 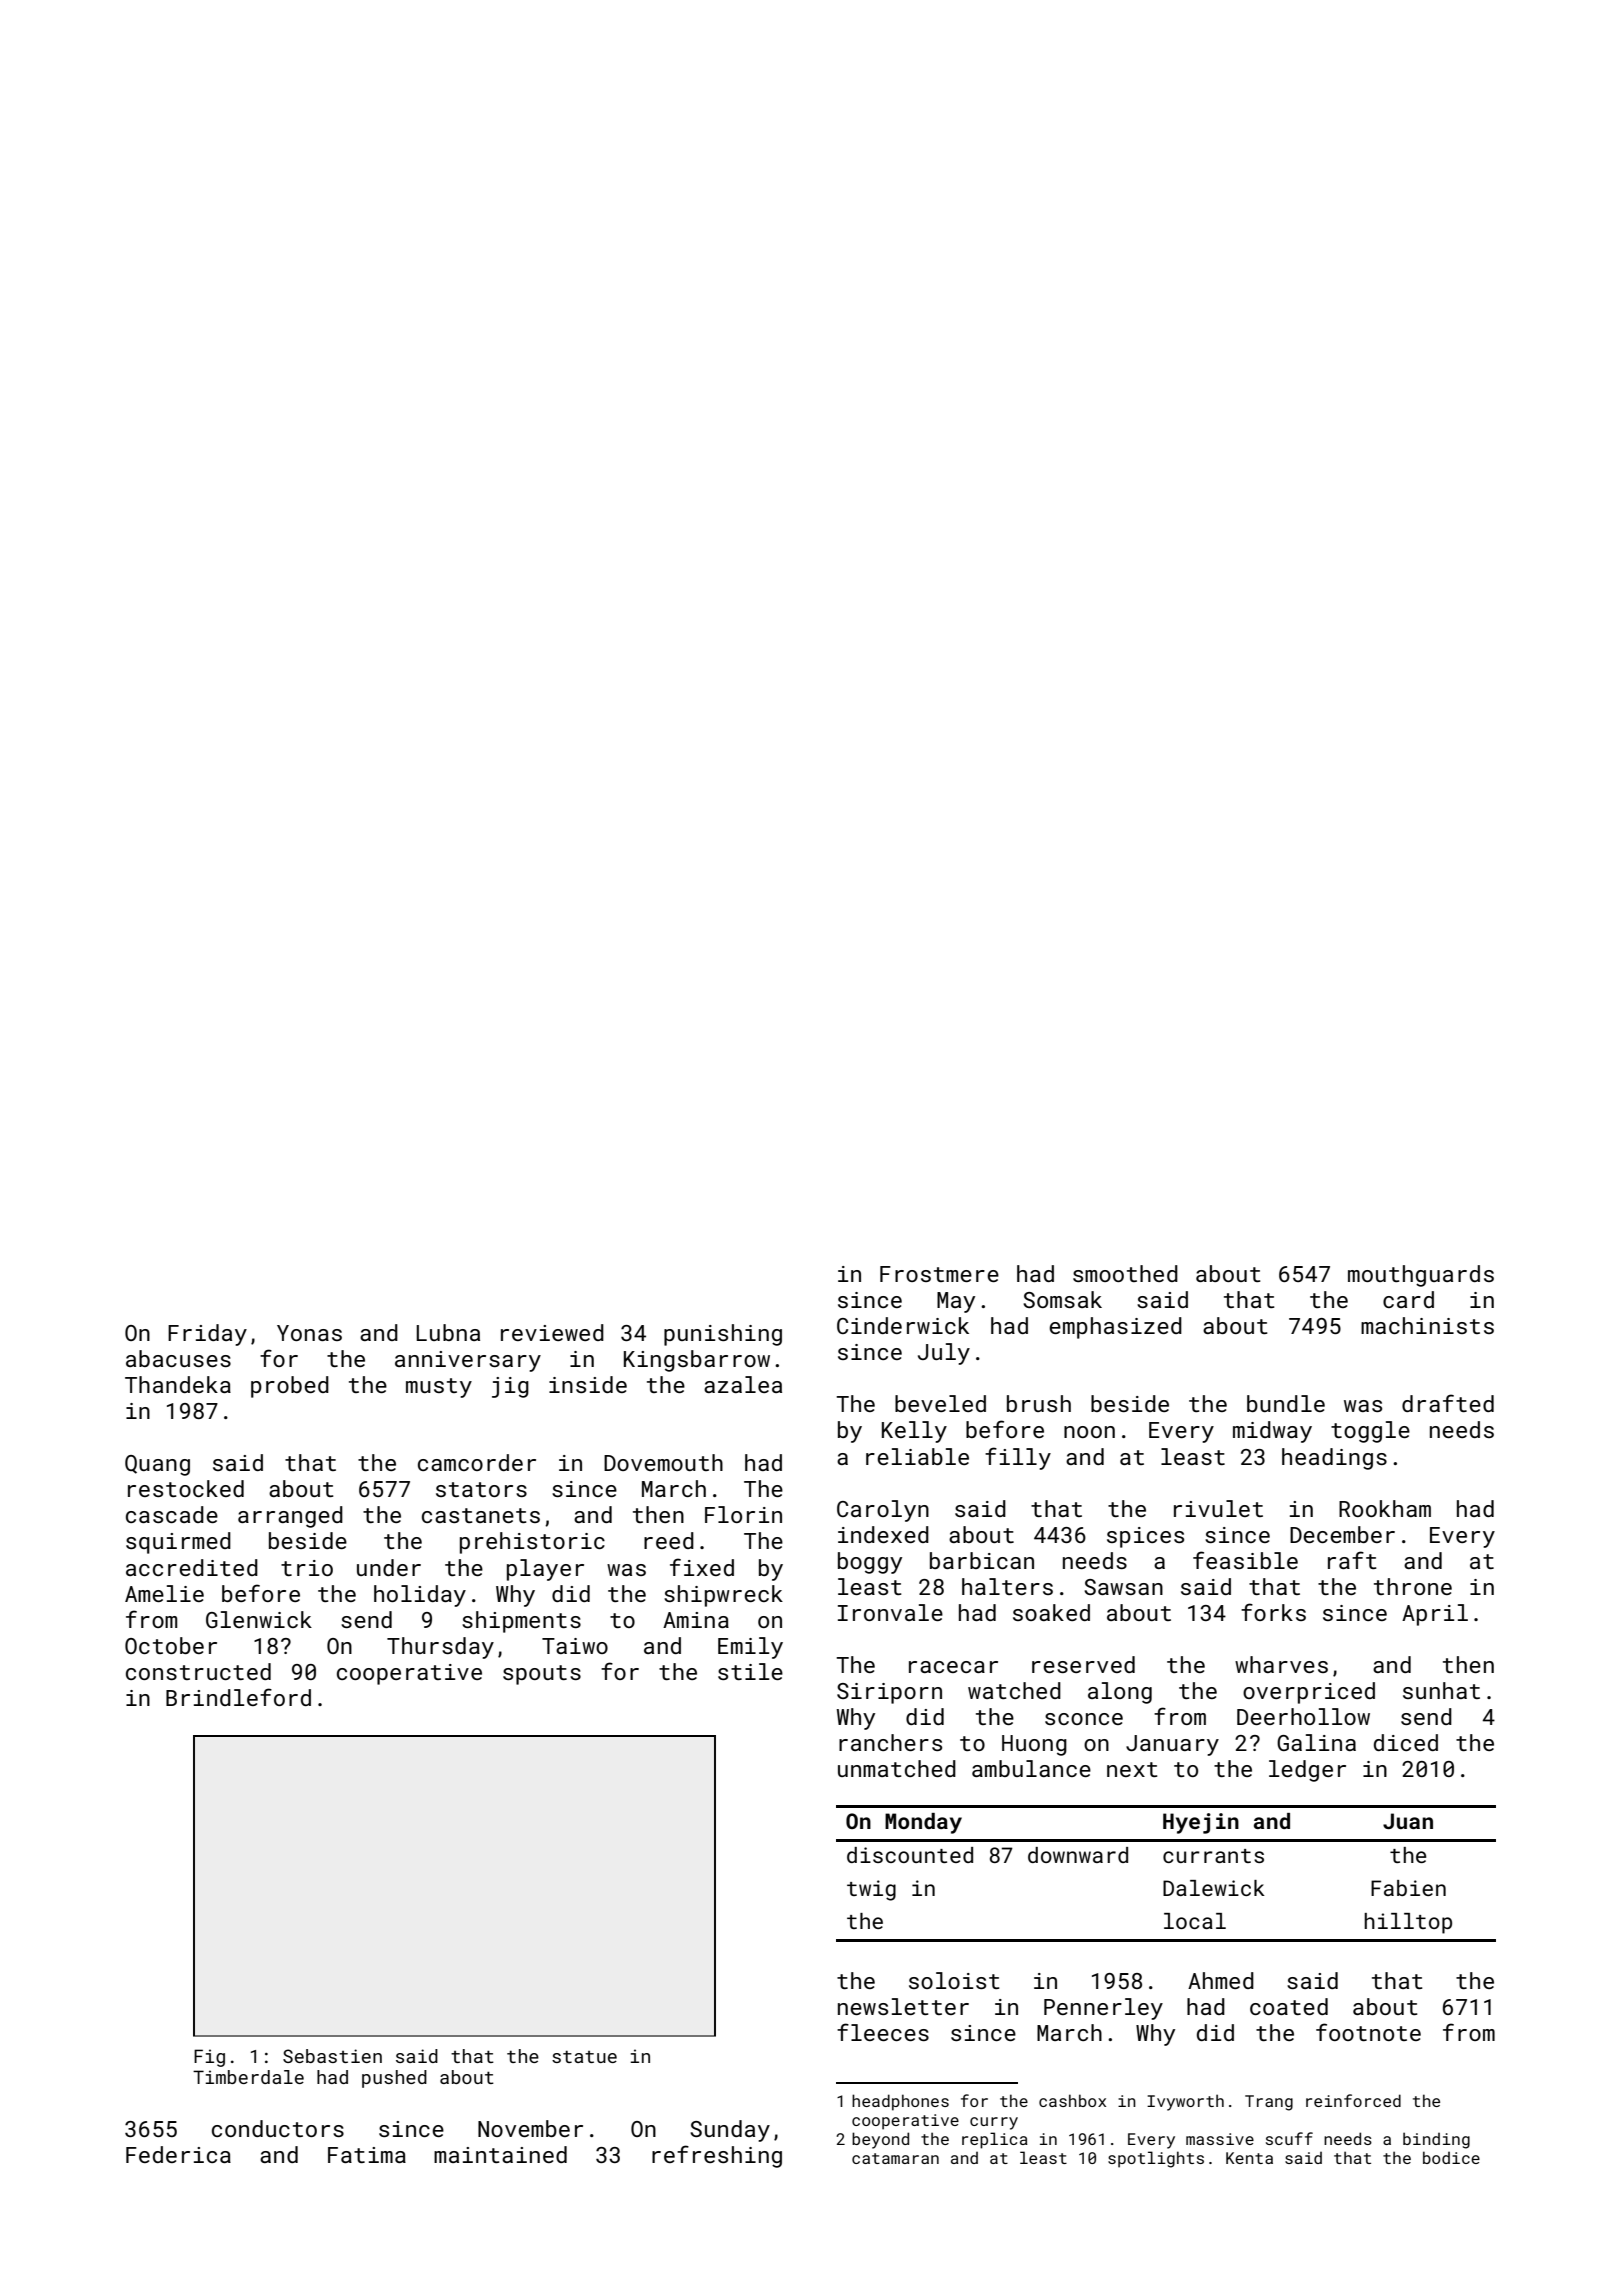 What do you see at coordinates (1421, 1276) in the screenshot?
I see `mouthguards` at bounding box center [1421, 1276].
